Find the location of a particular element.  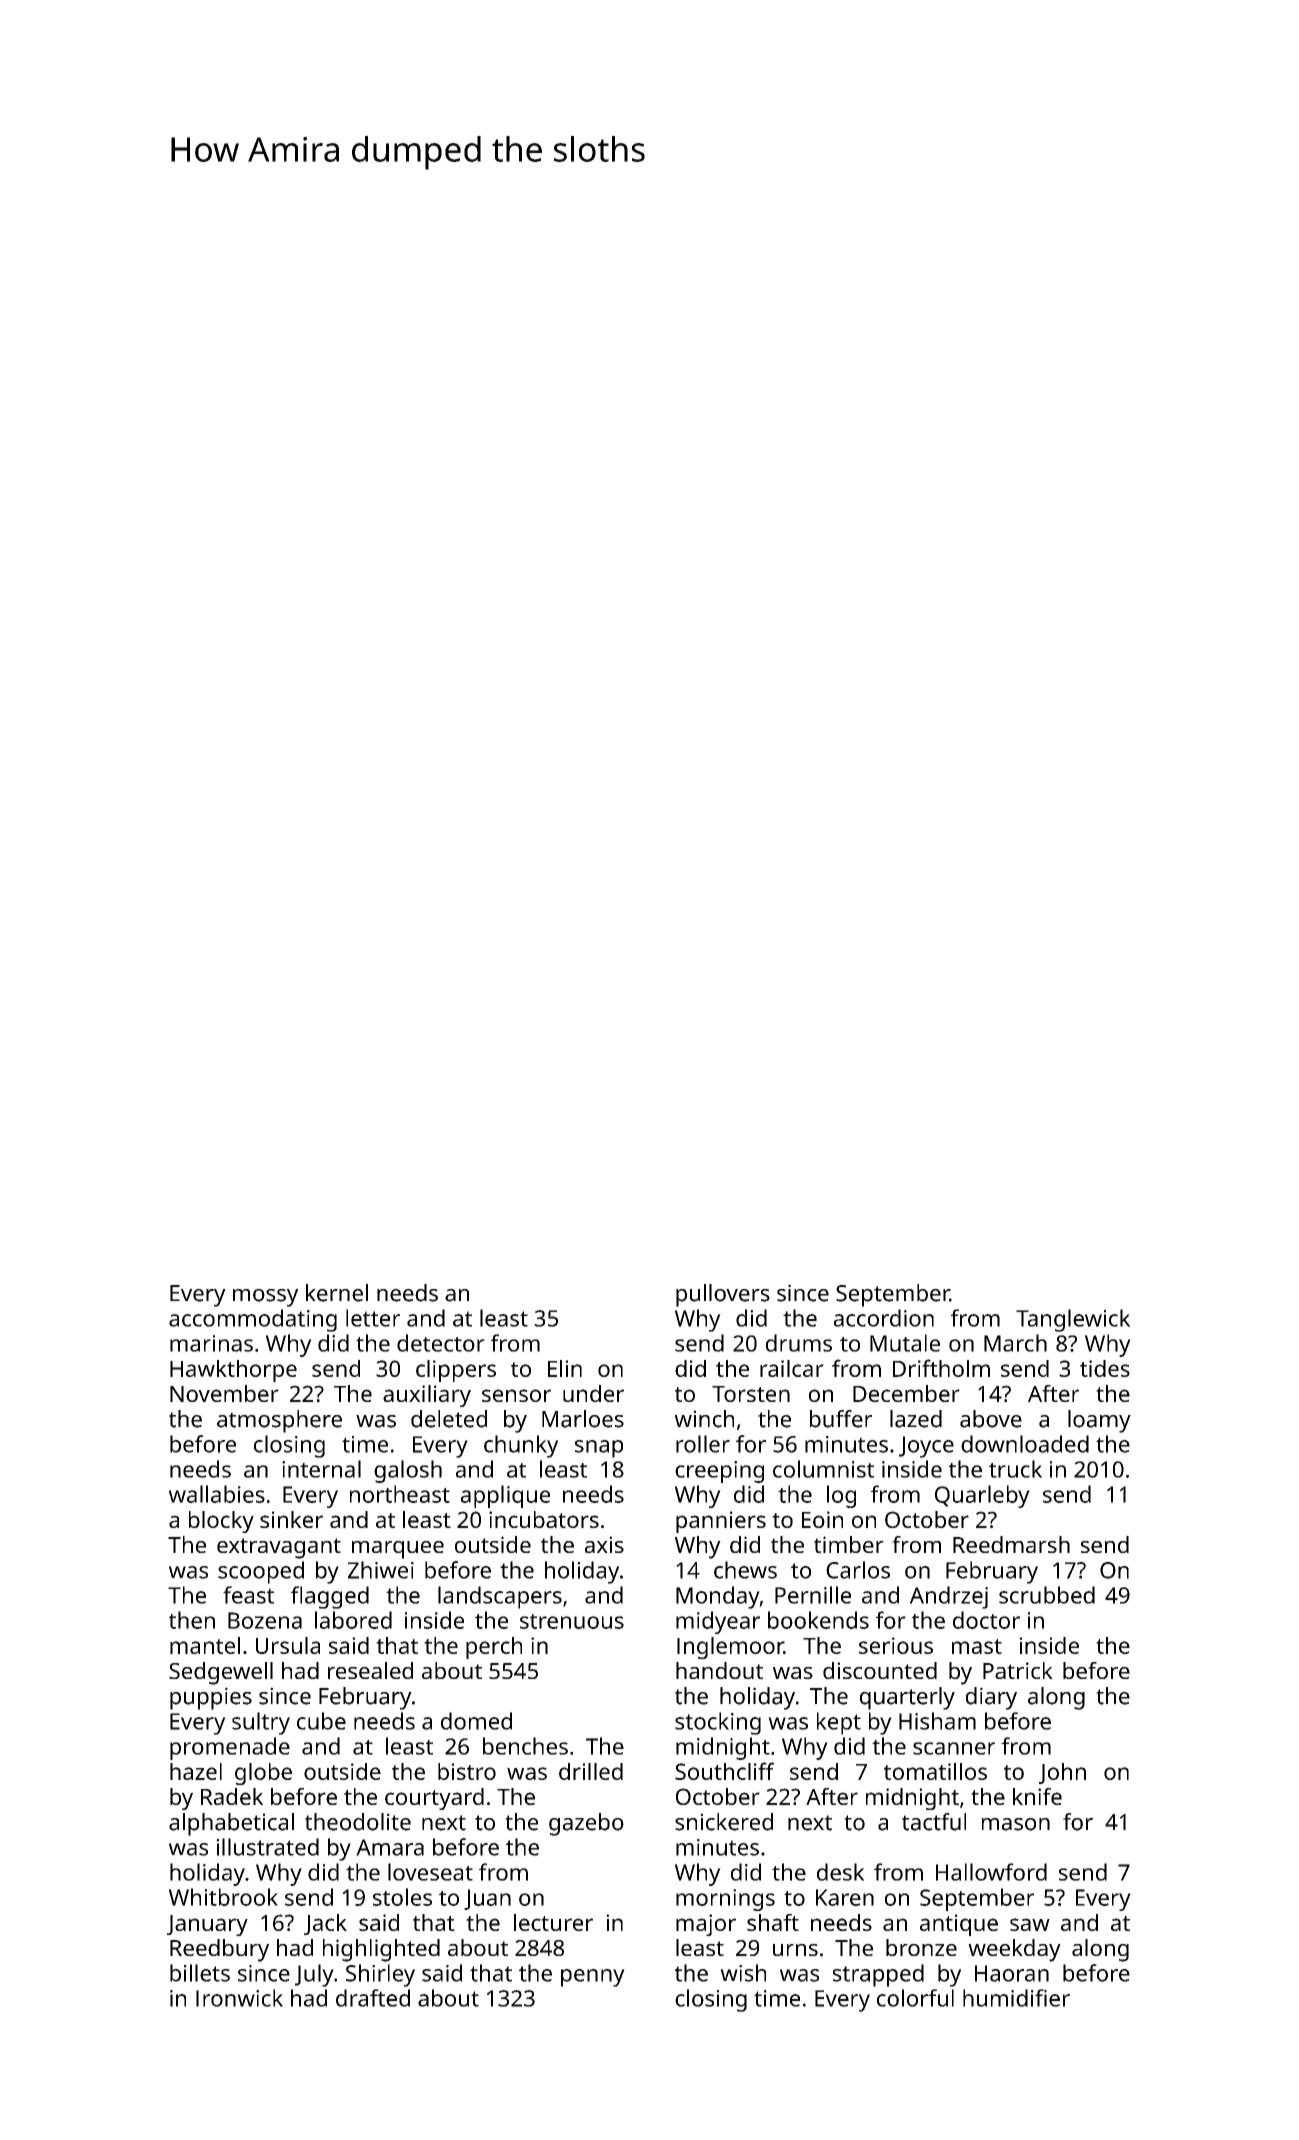

railcar is located at coordinates (792, 1368).
